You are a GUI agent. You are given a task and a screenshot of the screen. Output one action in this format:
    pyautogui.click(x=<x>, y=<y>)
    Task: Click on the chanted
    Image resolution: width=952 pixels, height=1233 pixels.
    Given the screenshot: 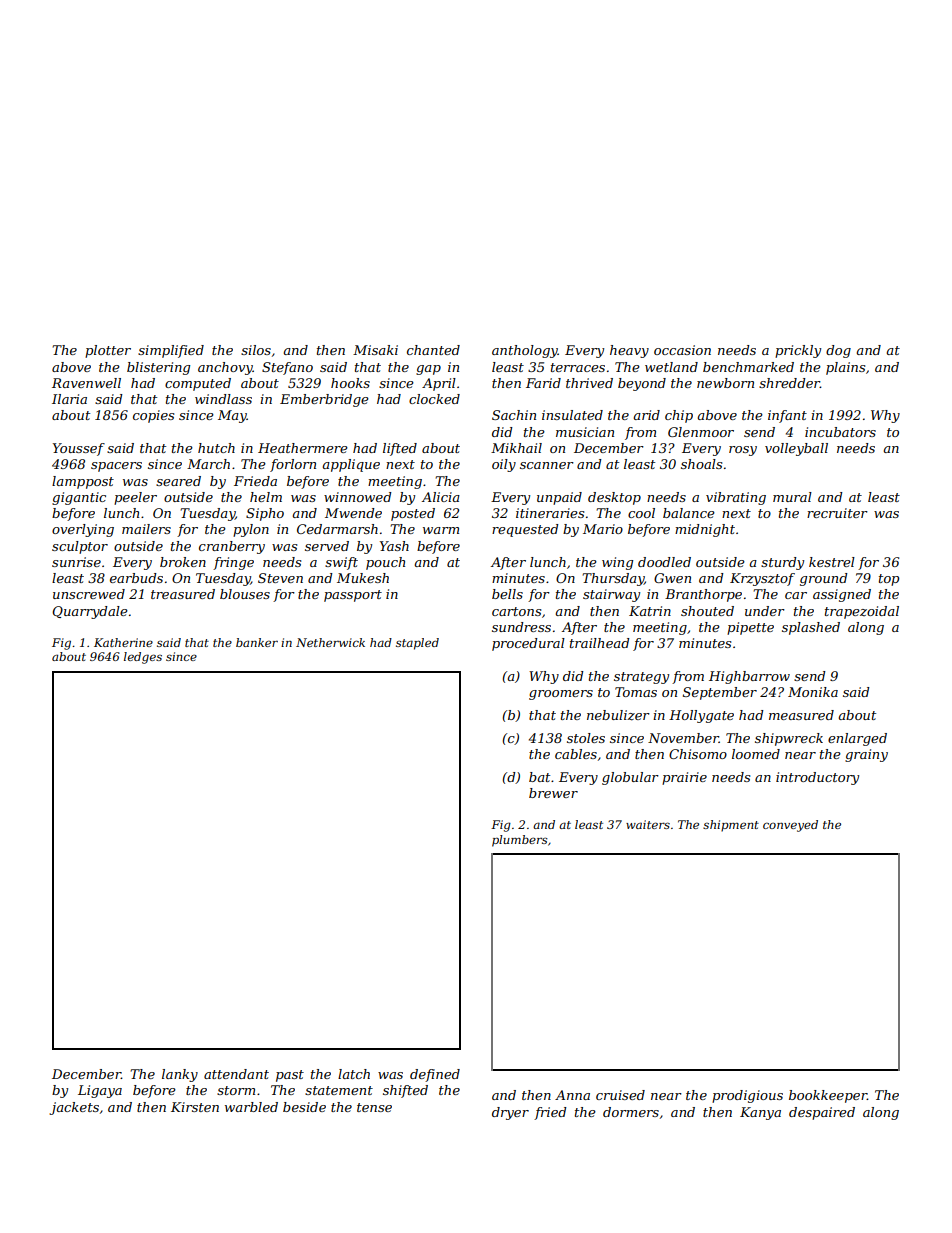 What is the action you would take?
    pyautogui.click(x=433, y=350)
